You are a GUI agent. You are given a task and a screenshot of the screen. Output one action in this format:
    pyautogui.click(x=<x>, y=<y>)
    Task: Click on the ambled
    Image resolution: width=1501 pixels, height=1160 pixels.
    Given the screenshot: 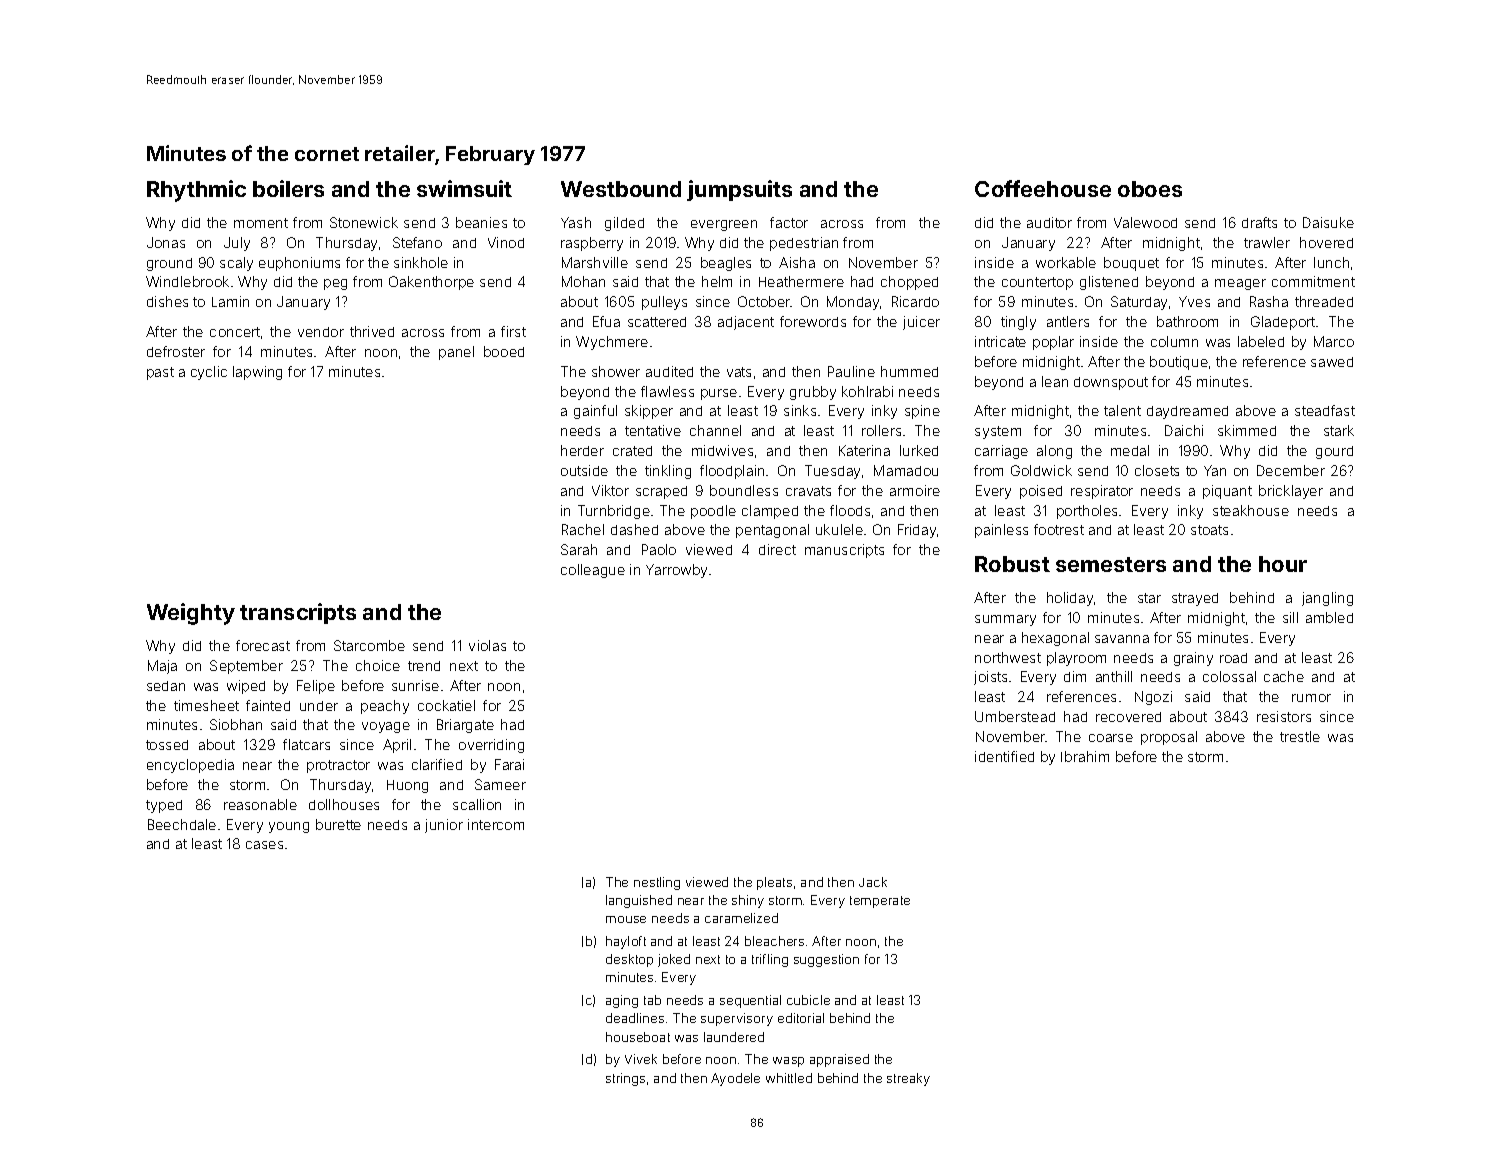 What is the action you would take?
    pyautogui.click(x=1329, y=617)
